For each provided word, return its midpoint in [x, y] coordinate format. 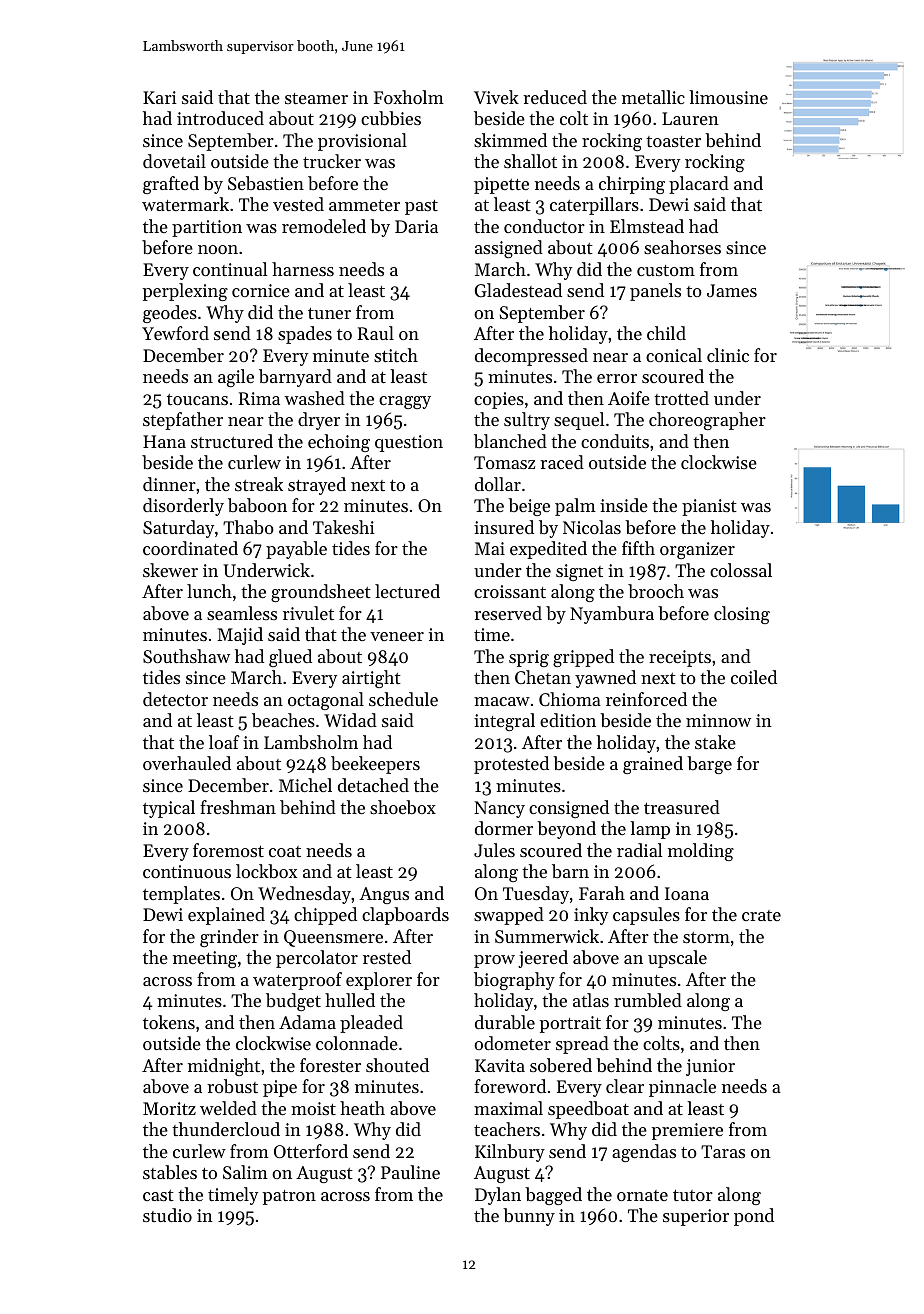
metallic [653, 97]
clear [625, 1086]
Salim [245, 1172]
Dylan [498, 1196]
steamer [316, 98]
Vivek [496, 97]
